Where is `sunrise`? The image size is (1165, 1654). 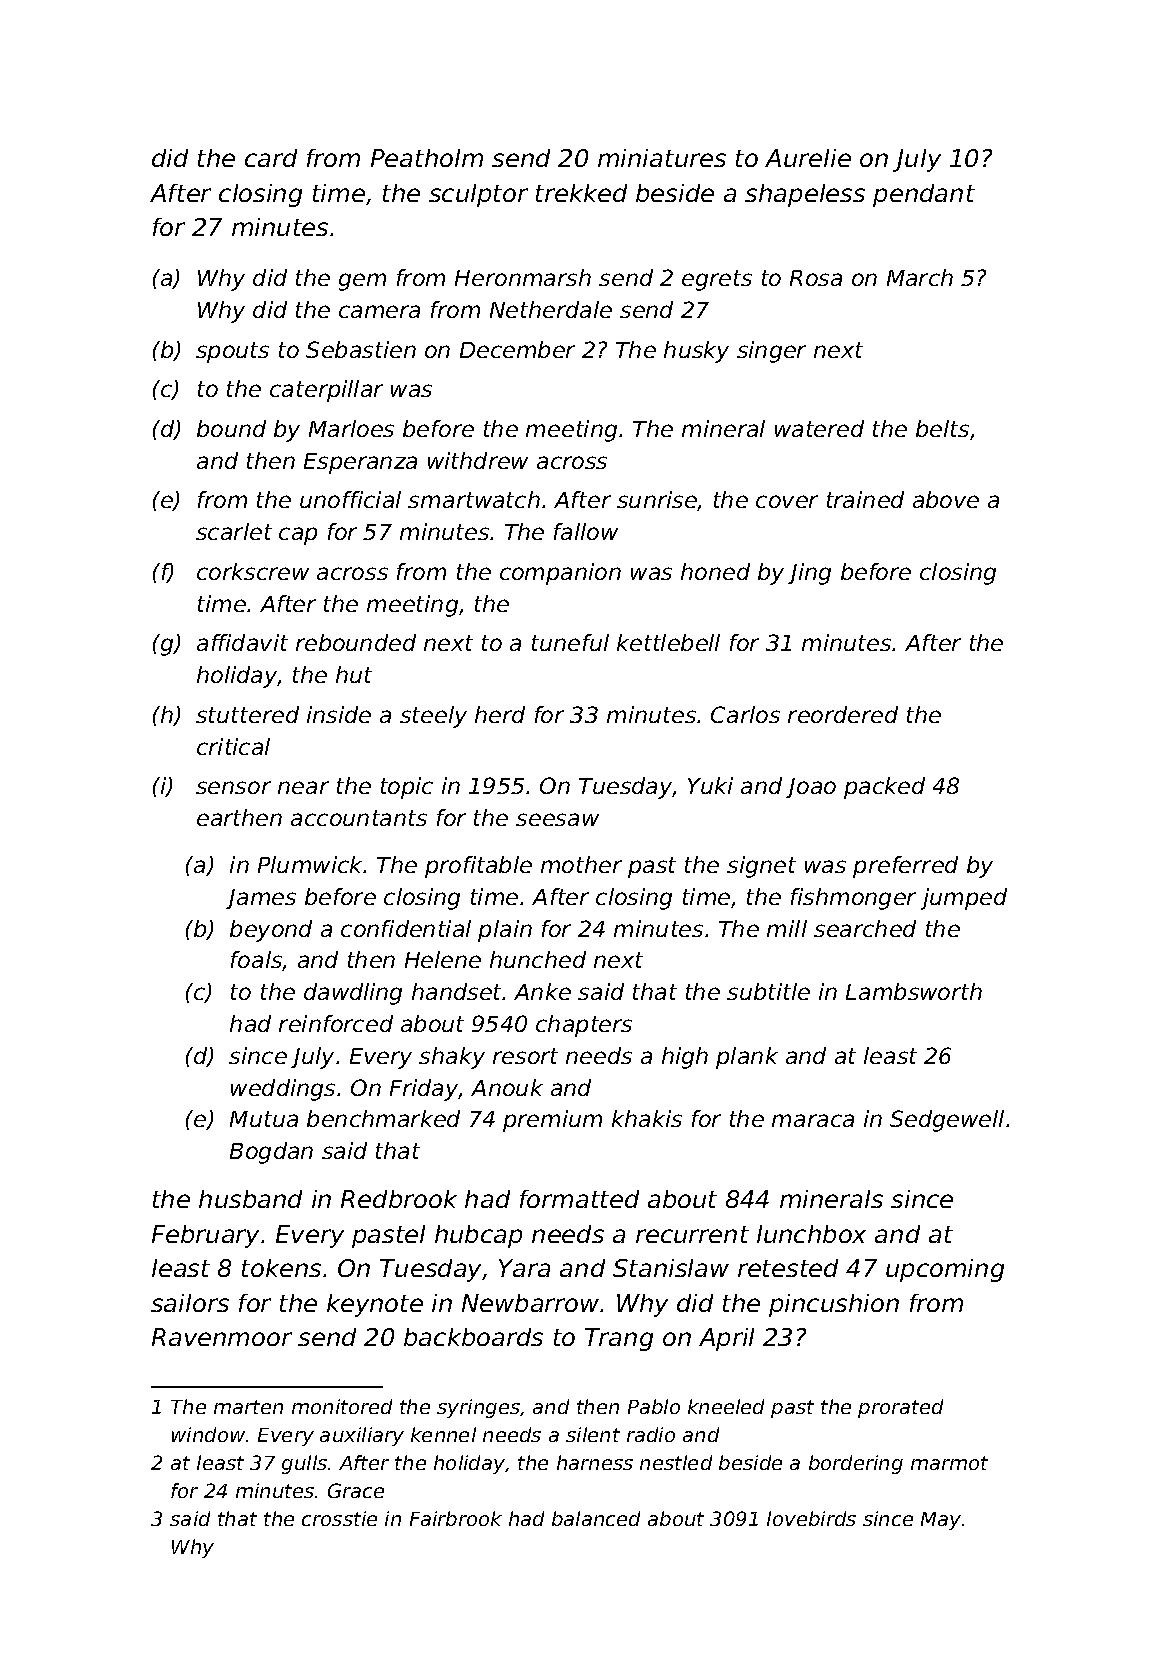 sunrise is located at coordinates (657, 499).
